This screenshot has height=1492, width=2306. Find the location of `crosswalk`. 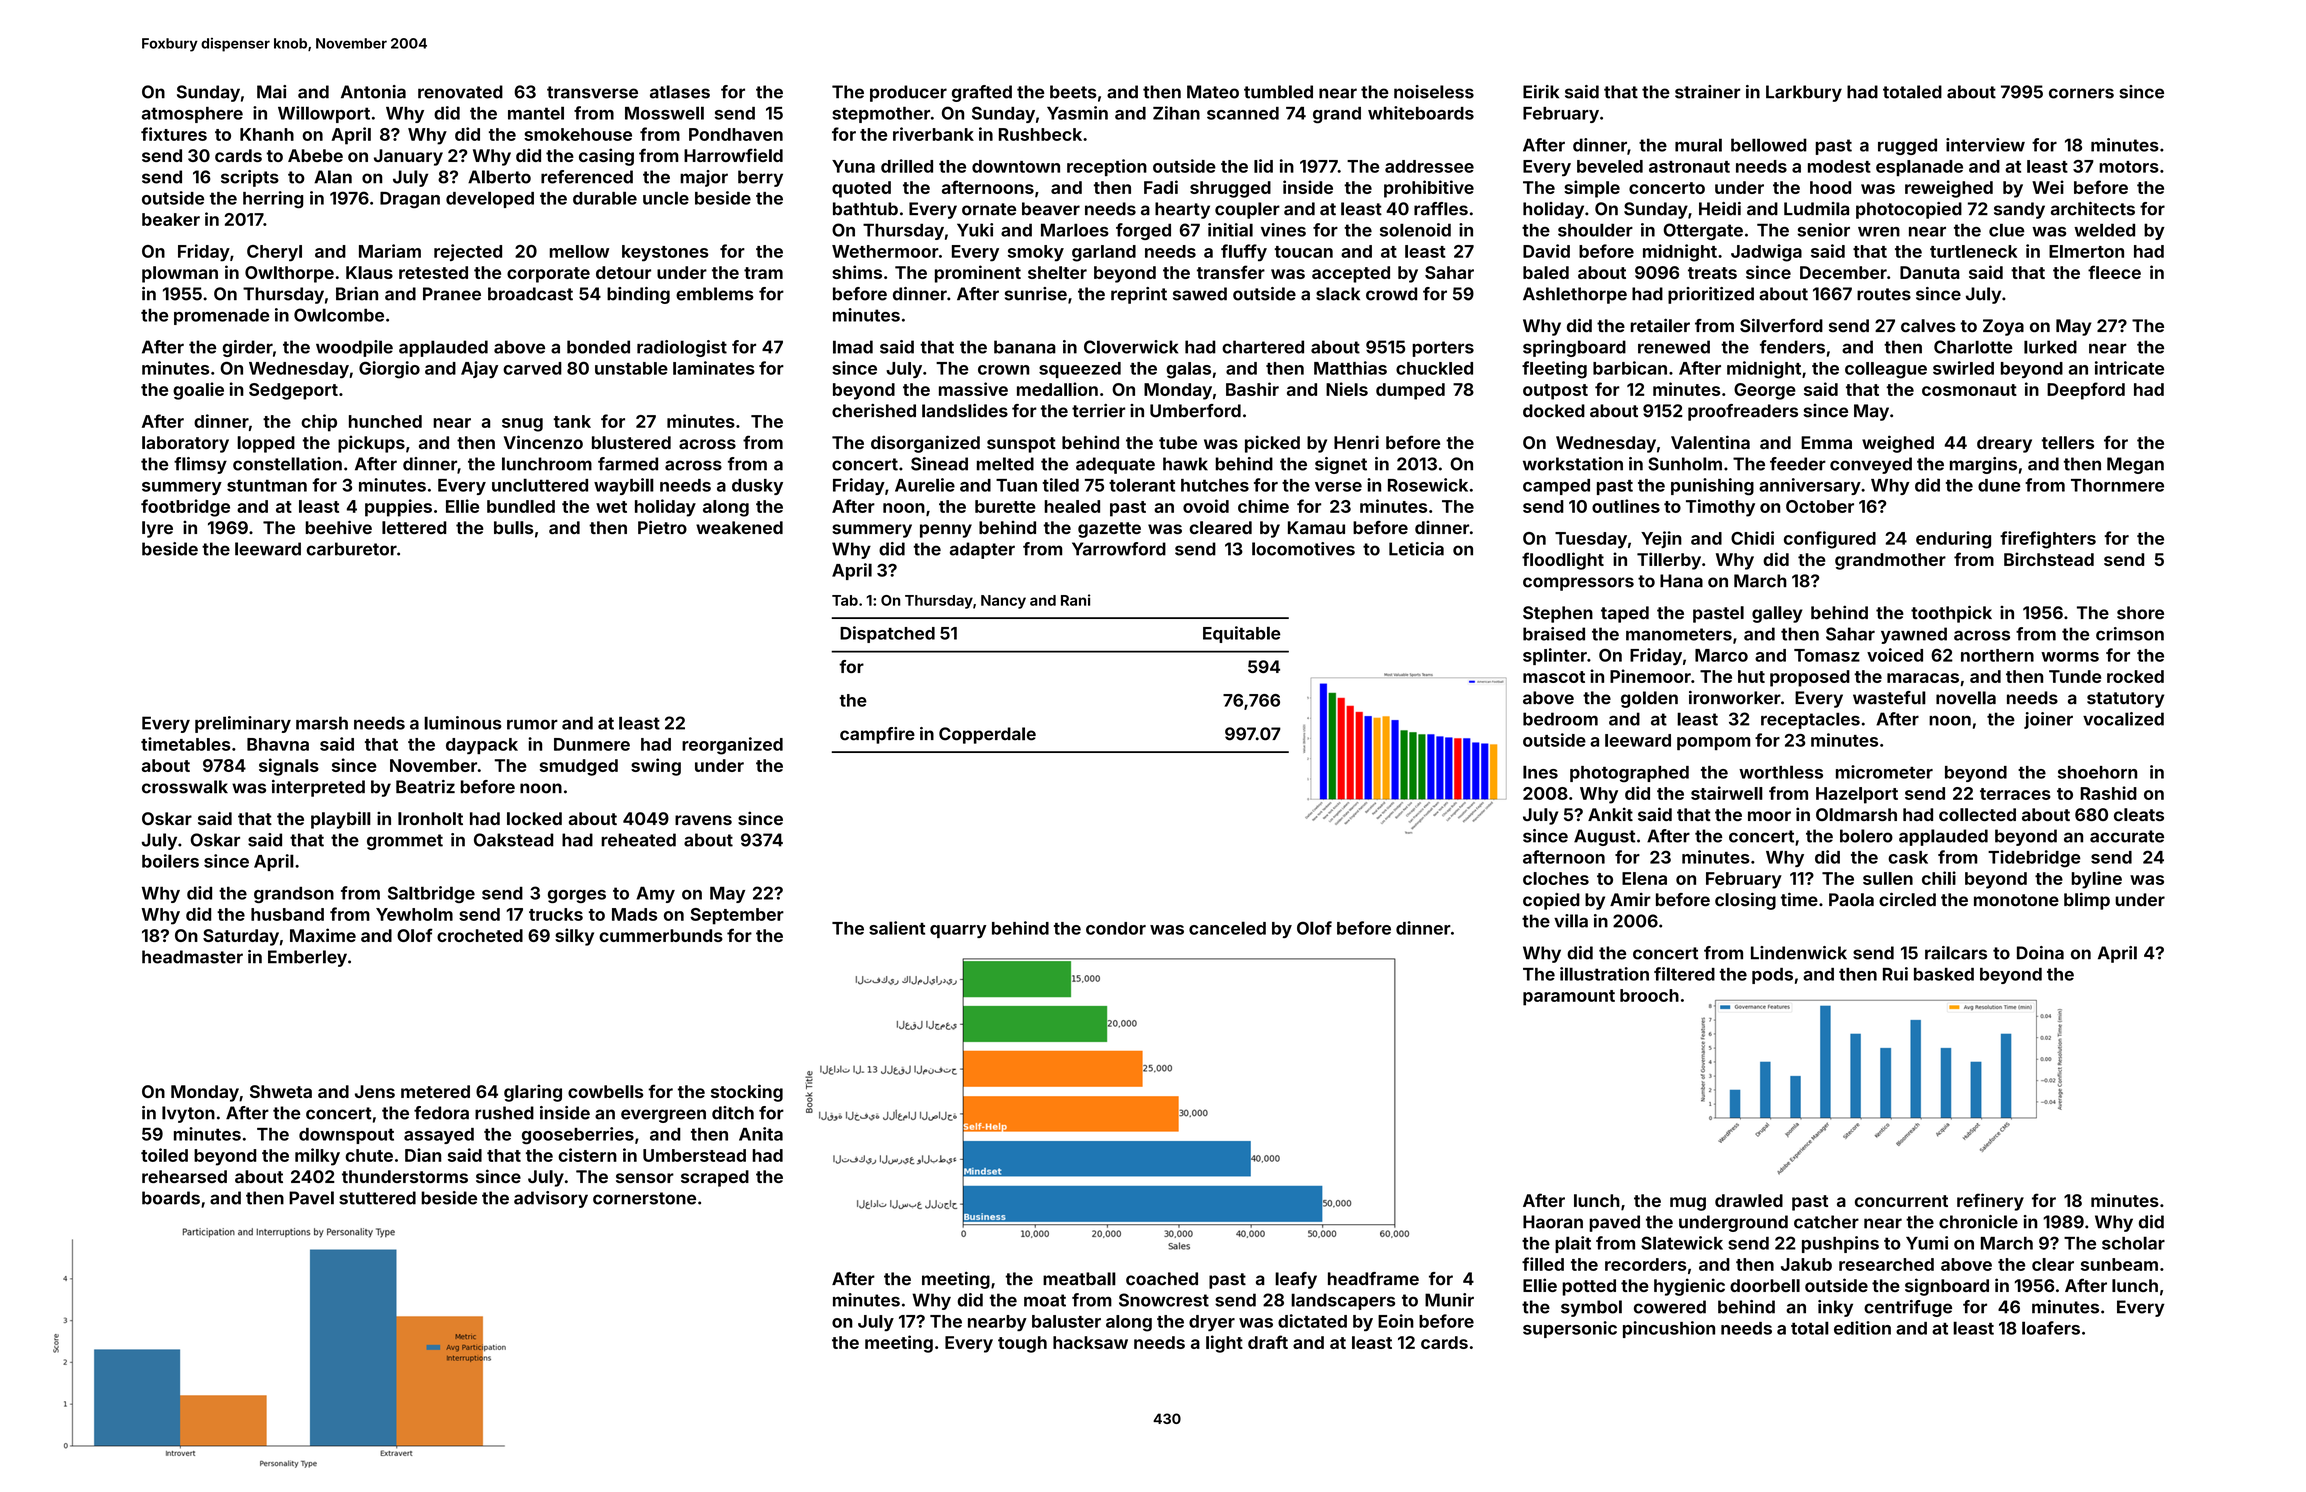

crosswalk is located at coordinates (185, 787).
